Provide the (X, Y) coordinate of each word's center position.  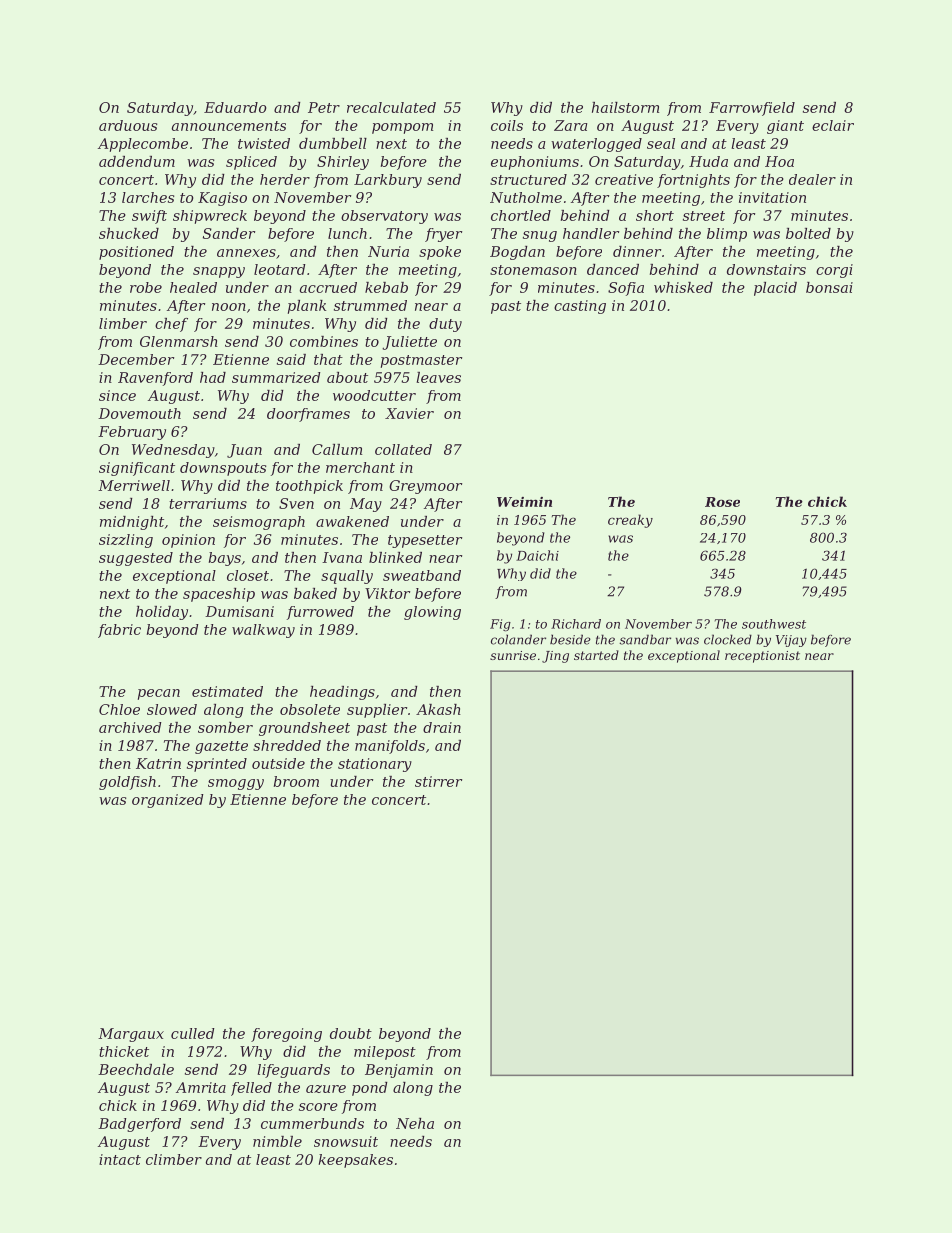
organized (168, 801)
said (291, 359)
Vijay (791, 641)
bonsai (829, 287)
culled (193, 1033)
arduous (128, 125)
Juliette (409, 343)
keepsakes (355, 1161)
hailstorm (625, 107)
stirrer (438, 781)
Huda (708, 161)
